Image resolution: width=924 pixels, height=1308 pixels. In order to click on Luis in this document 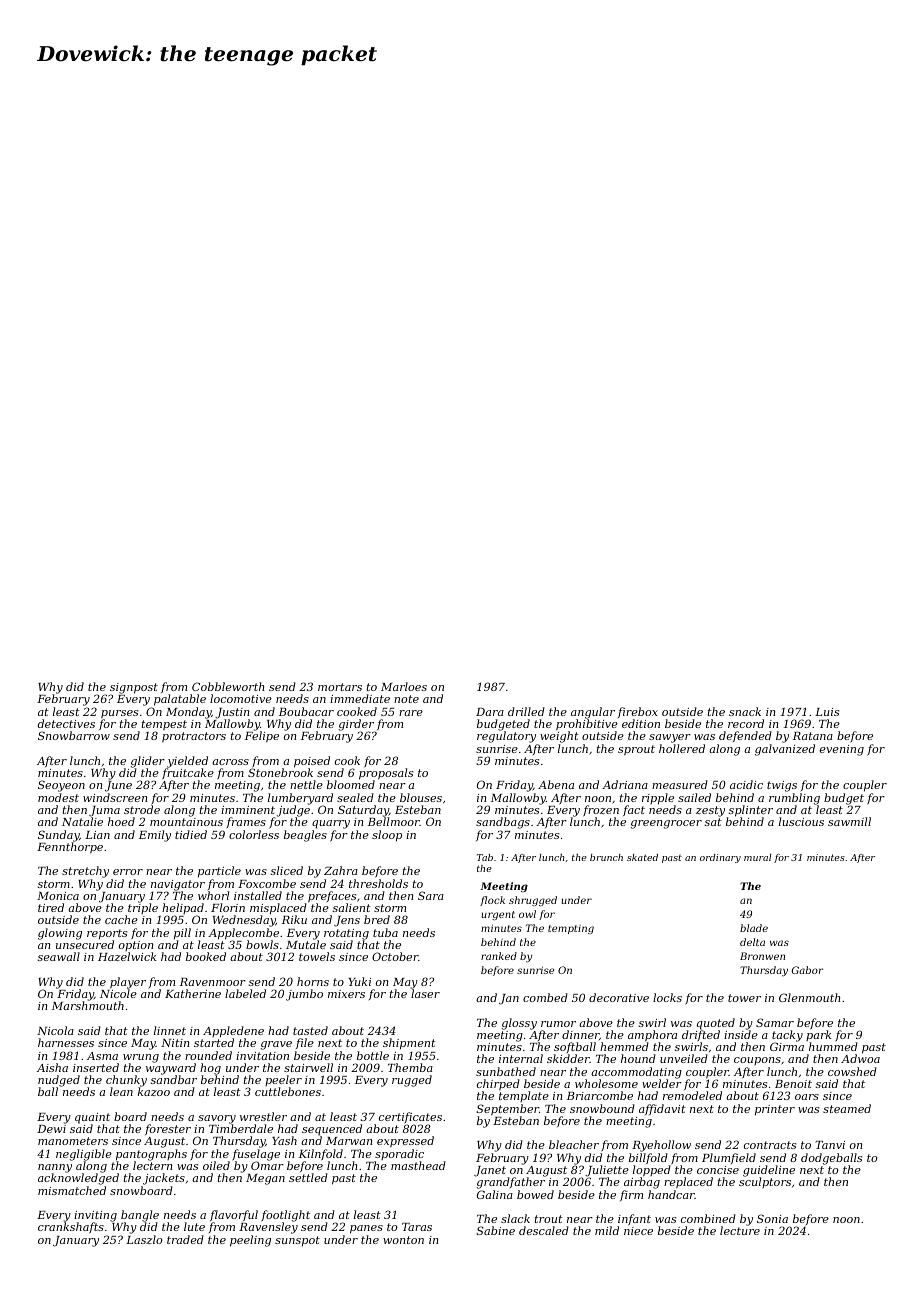, I will do `click(827, 712)`.
